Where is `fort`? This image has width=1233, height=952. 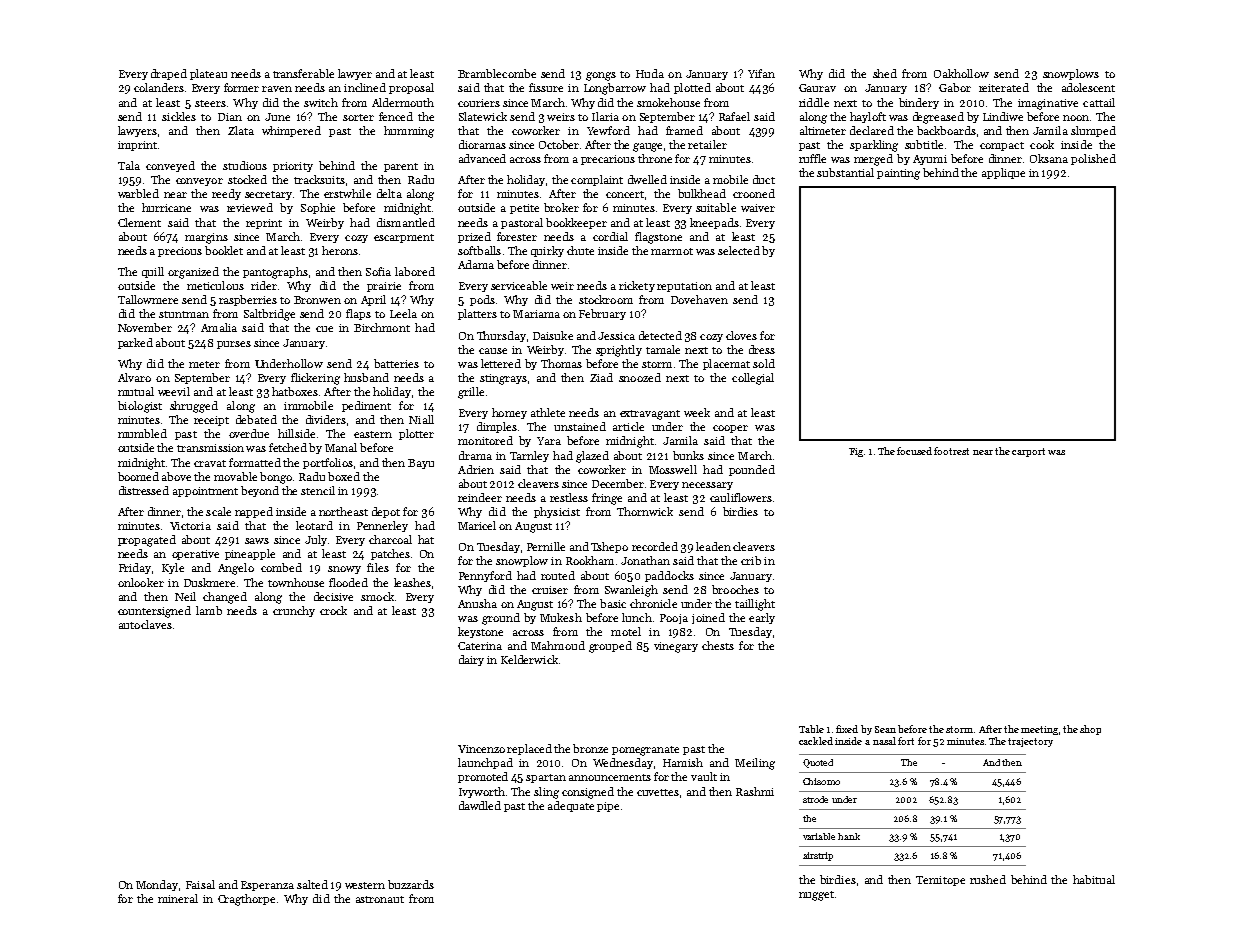 fort is located at coordinates (906, 741).
